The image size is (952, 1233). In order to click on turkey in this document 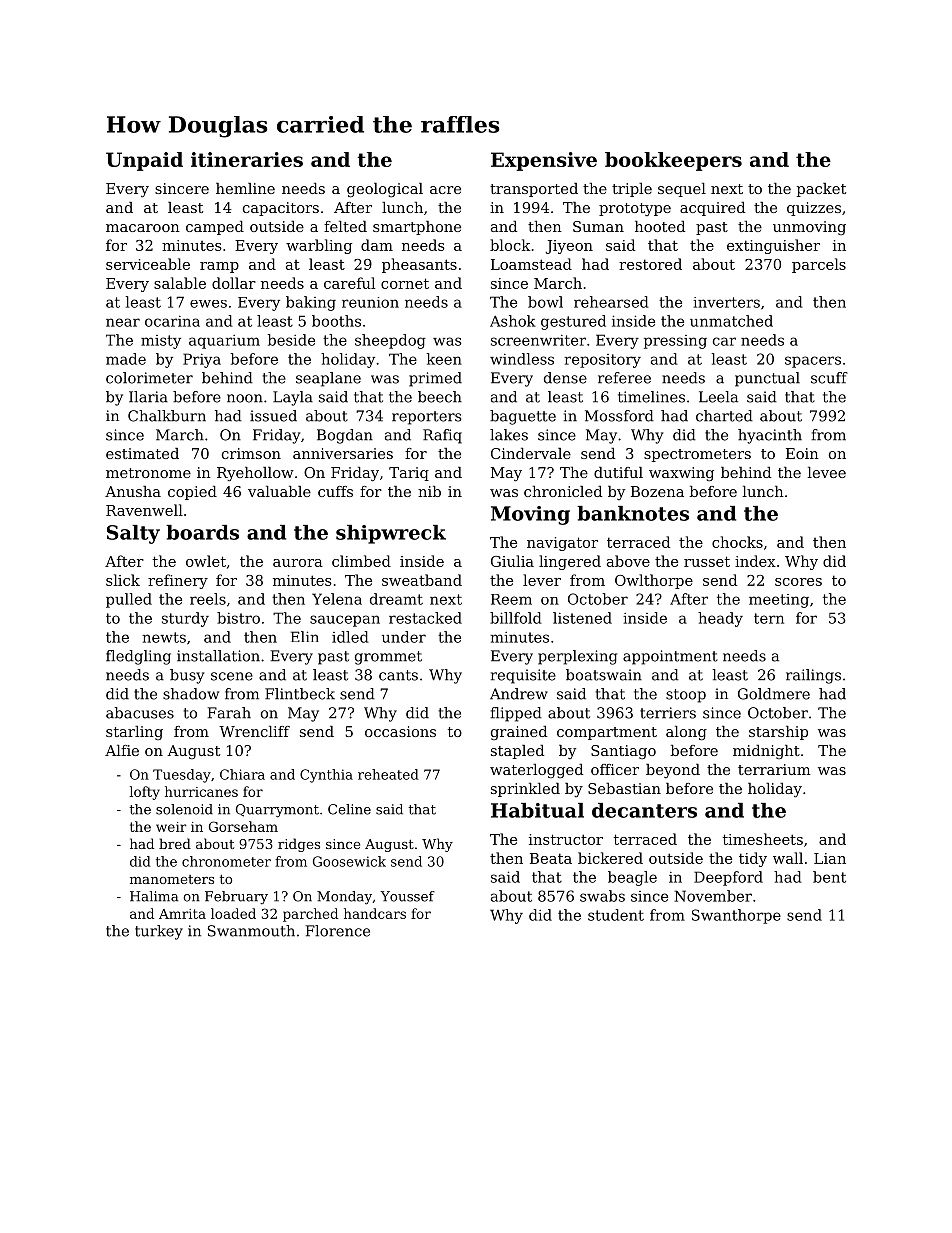, I will do `click(159, 932)`.
